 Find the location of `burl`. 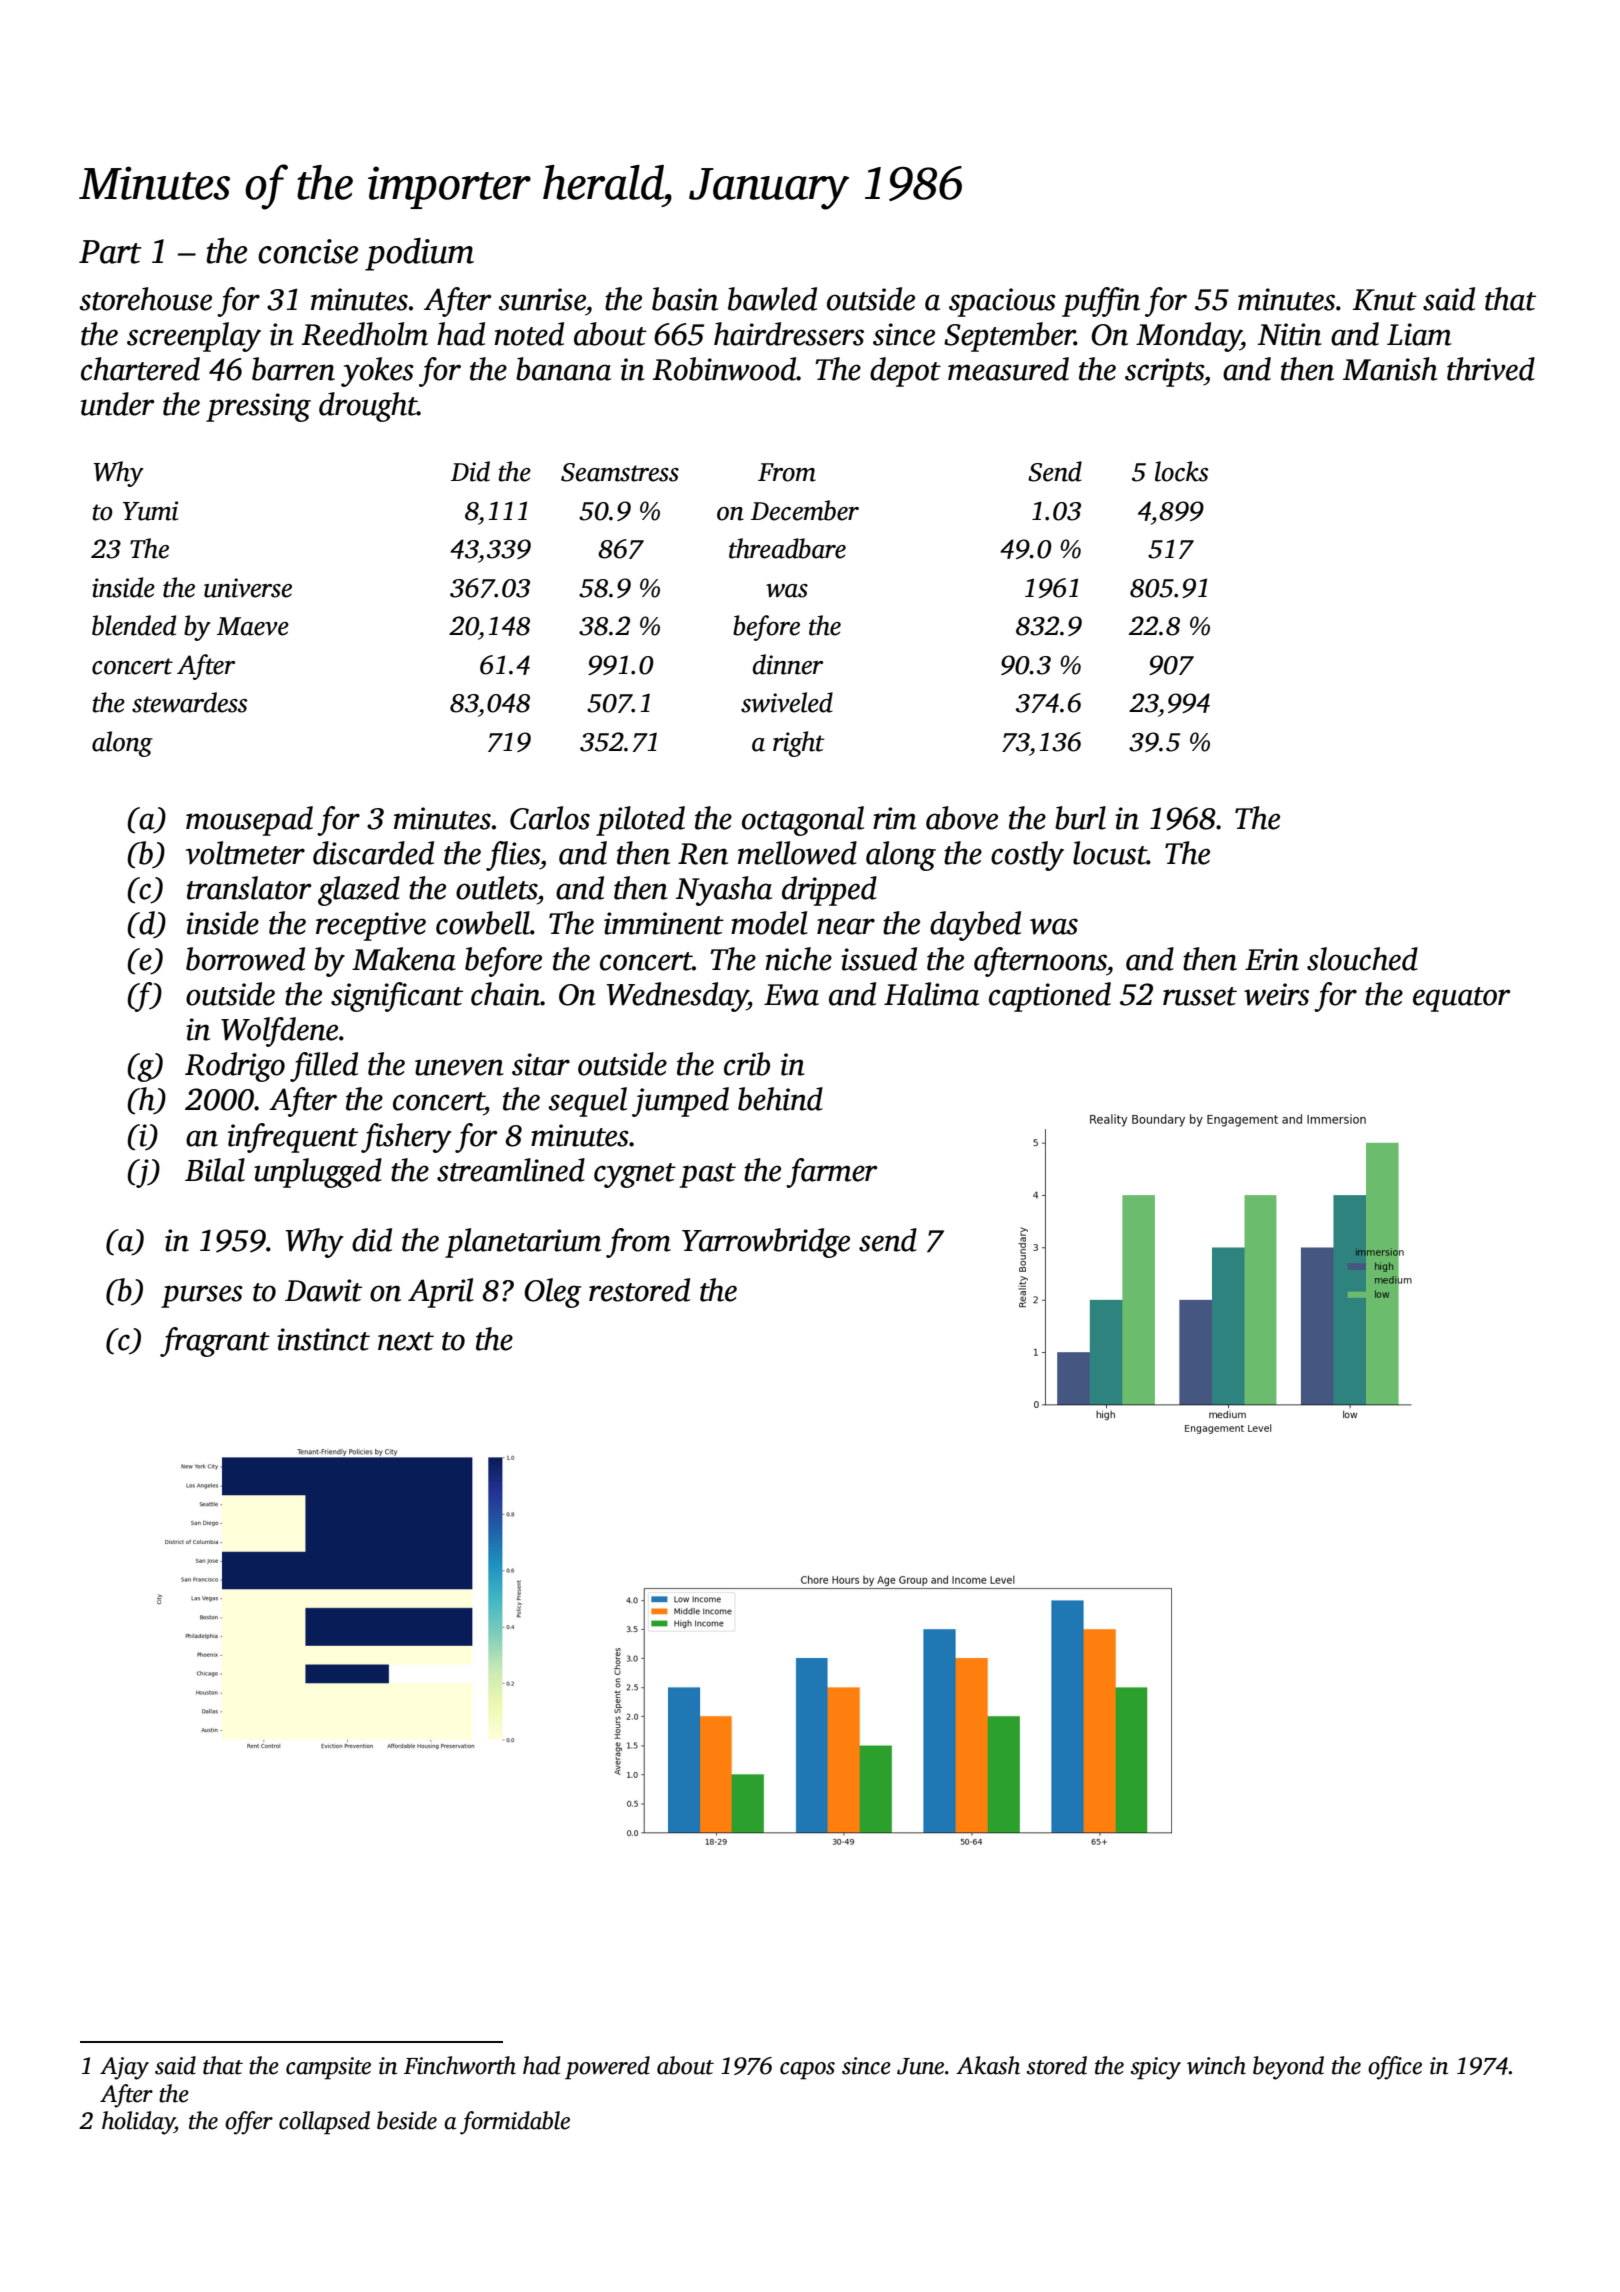

burl is located at coordinates (1080, 818).
